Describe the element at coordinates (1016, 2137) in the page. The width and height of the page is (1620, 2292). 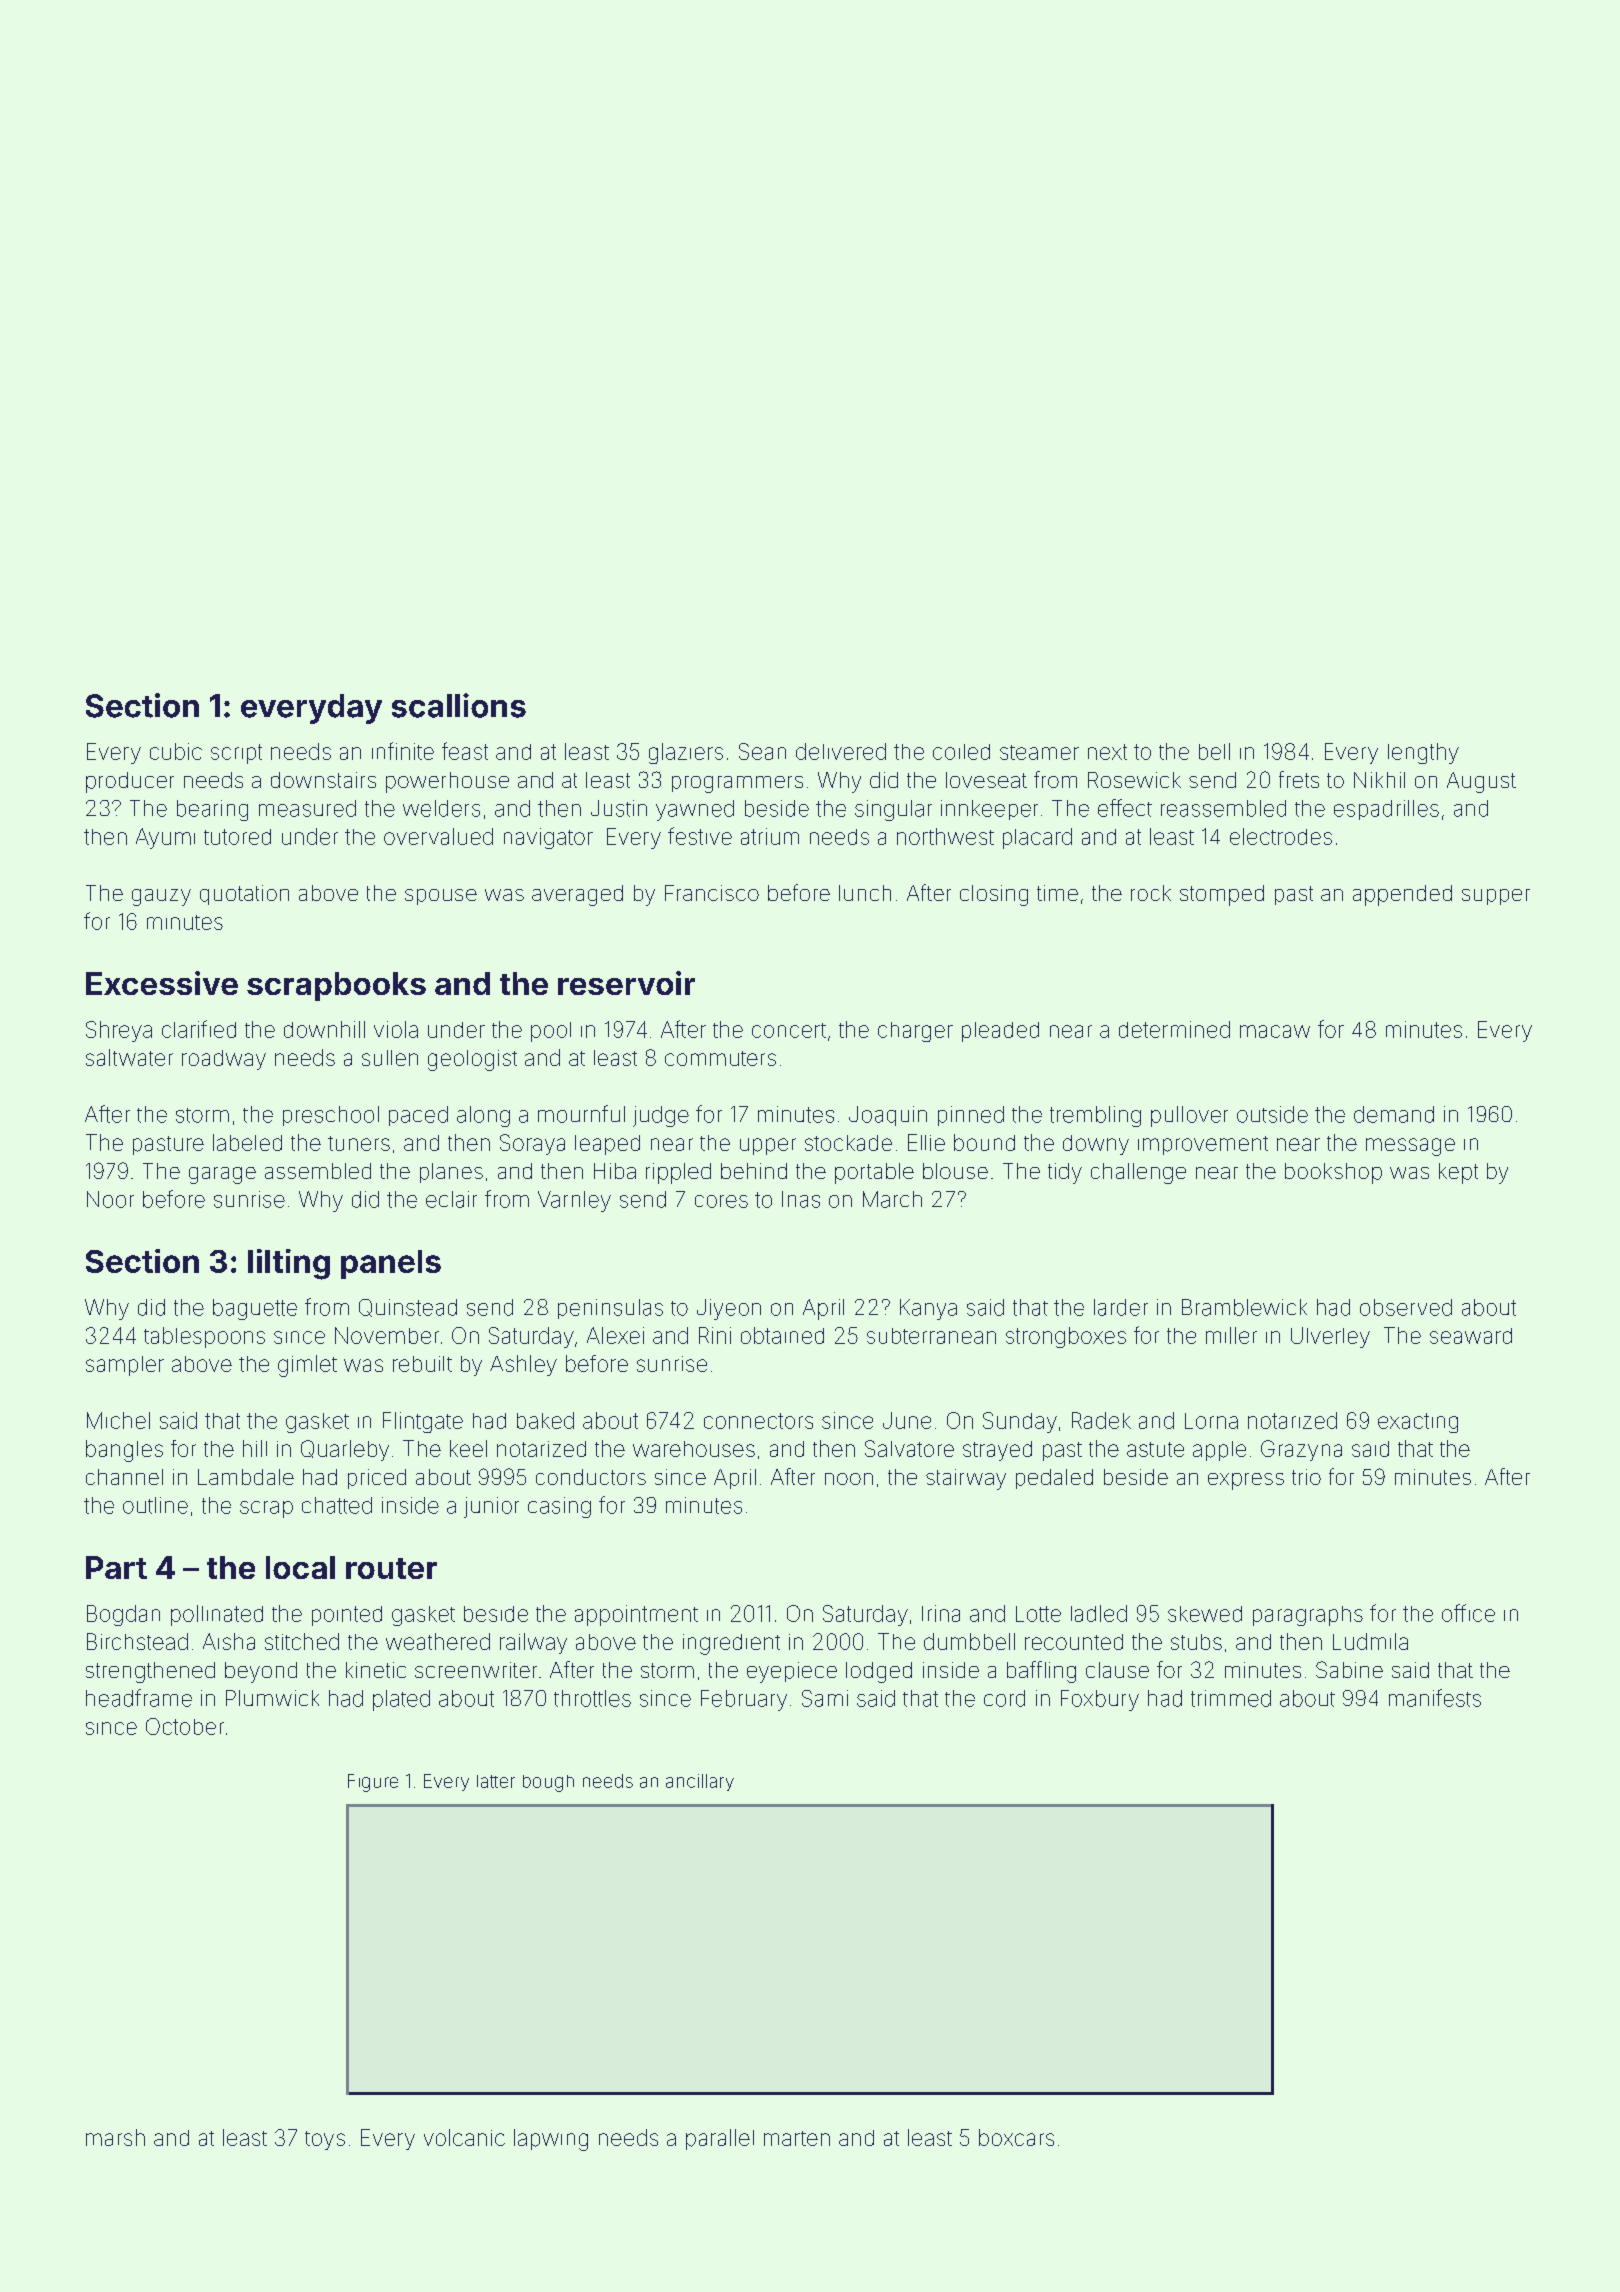
I see `boxcars` at that location.
